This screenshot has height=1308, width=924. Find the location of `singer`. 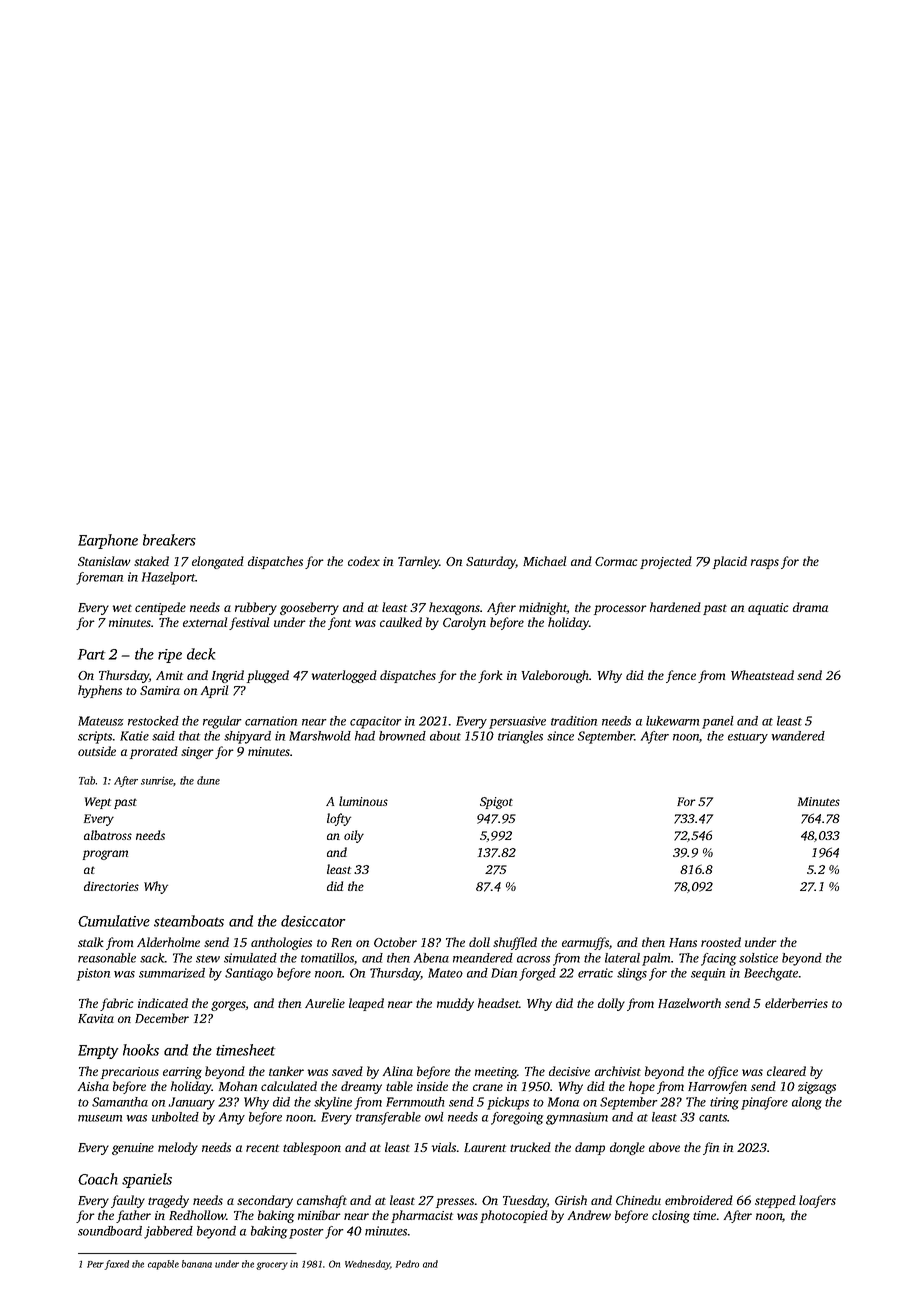

singer is located at coordinates (197, 753).
